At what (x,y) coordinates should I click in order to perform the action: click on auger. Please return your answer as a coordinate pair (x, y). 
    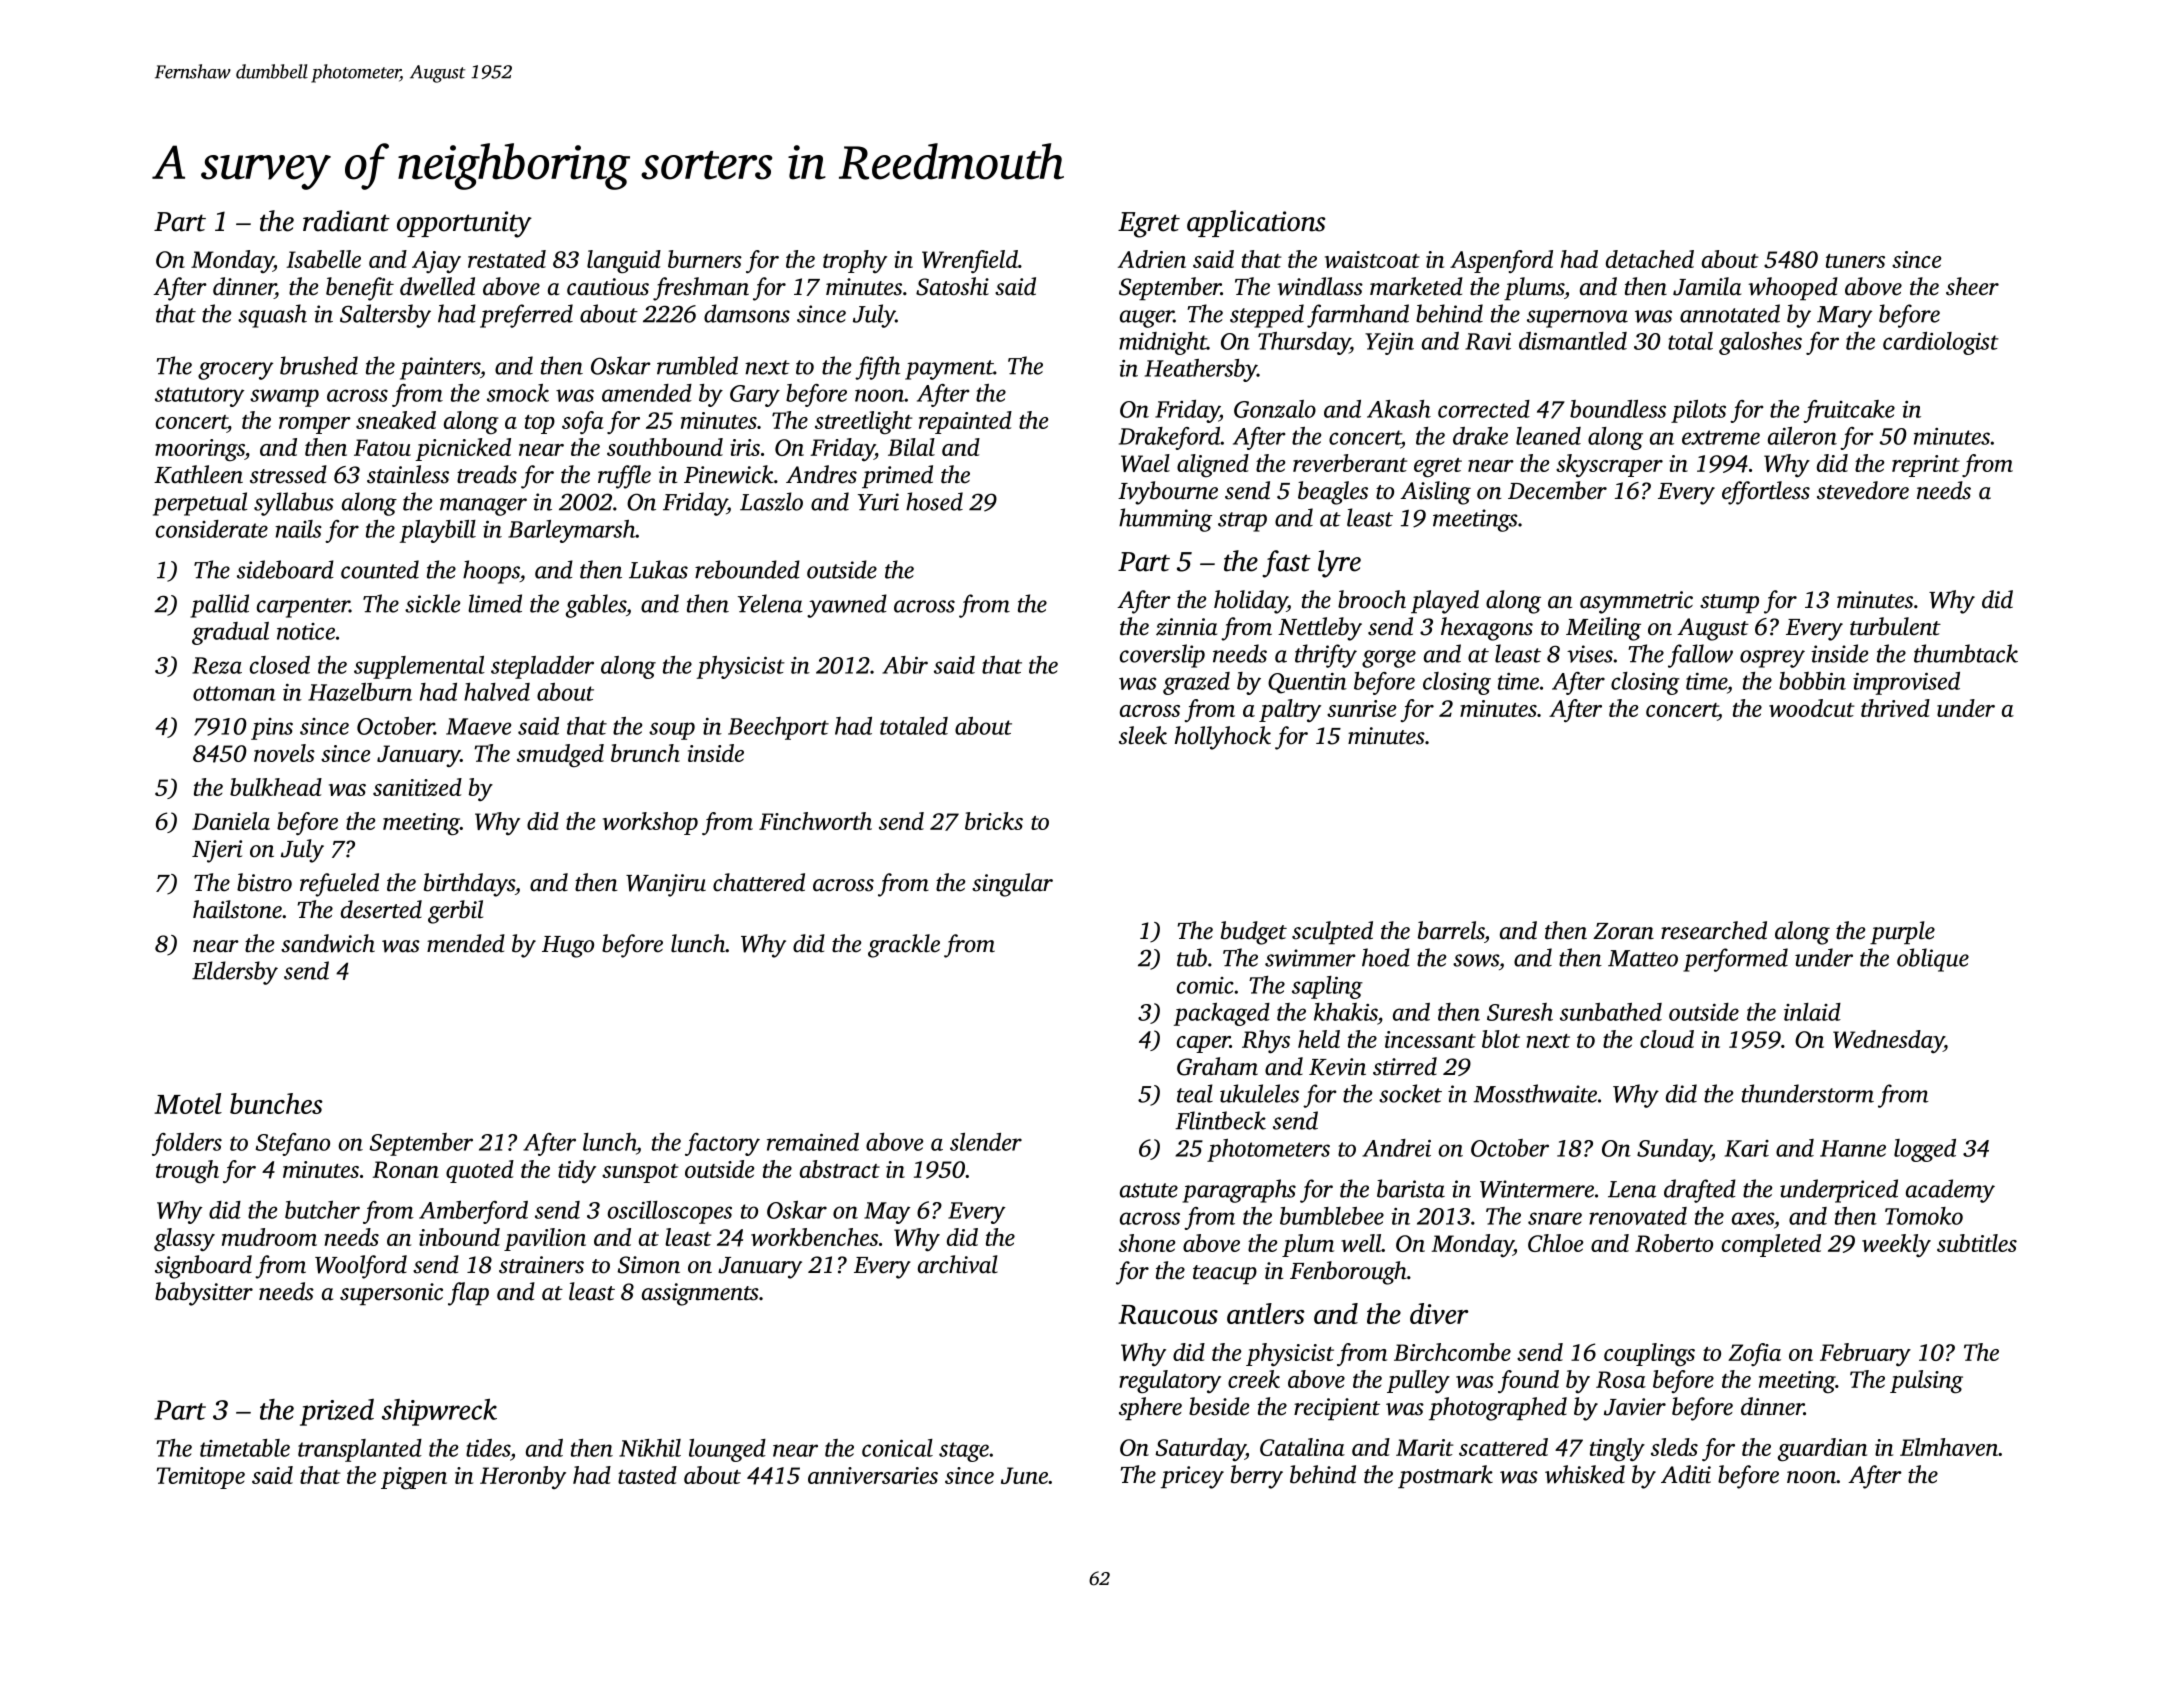
    Looking at the image, I should click on (1147, 319).
